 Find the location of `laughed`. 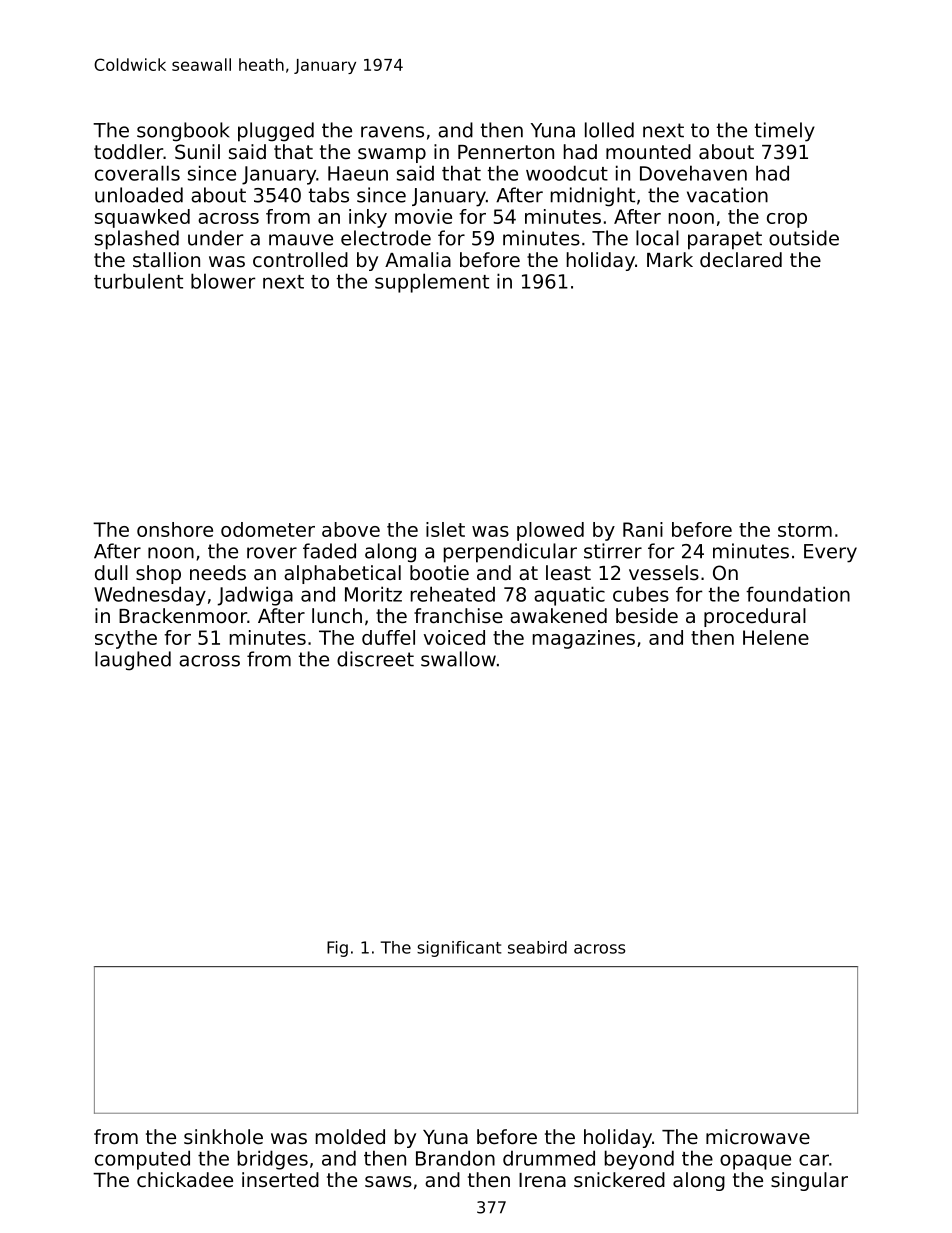

laughed is located at coordinates (133, 661).
